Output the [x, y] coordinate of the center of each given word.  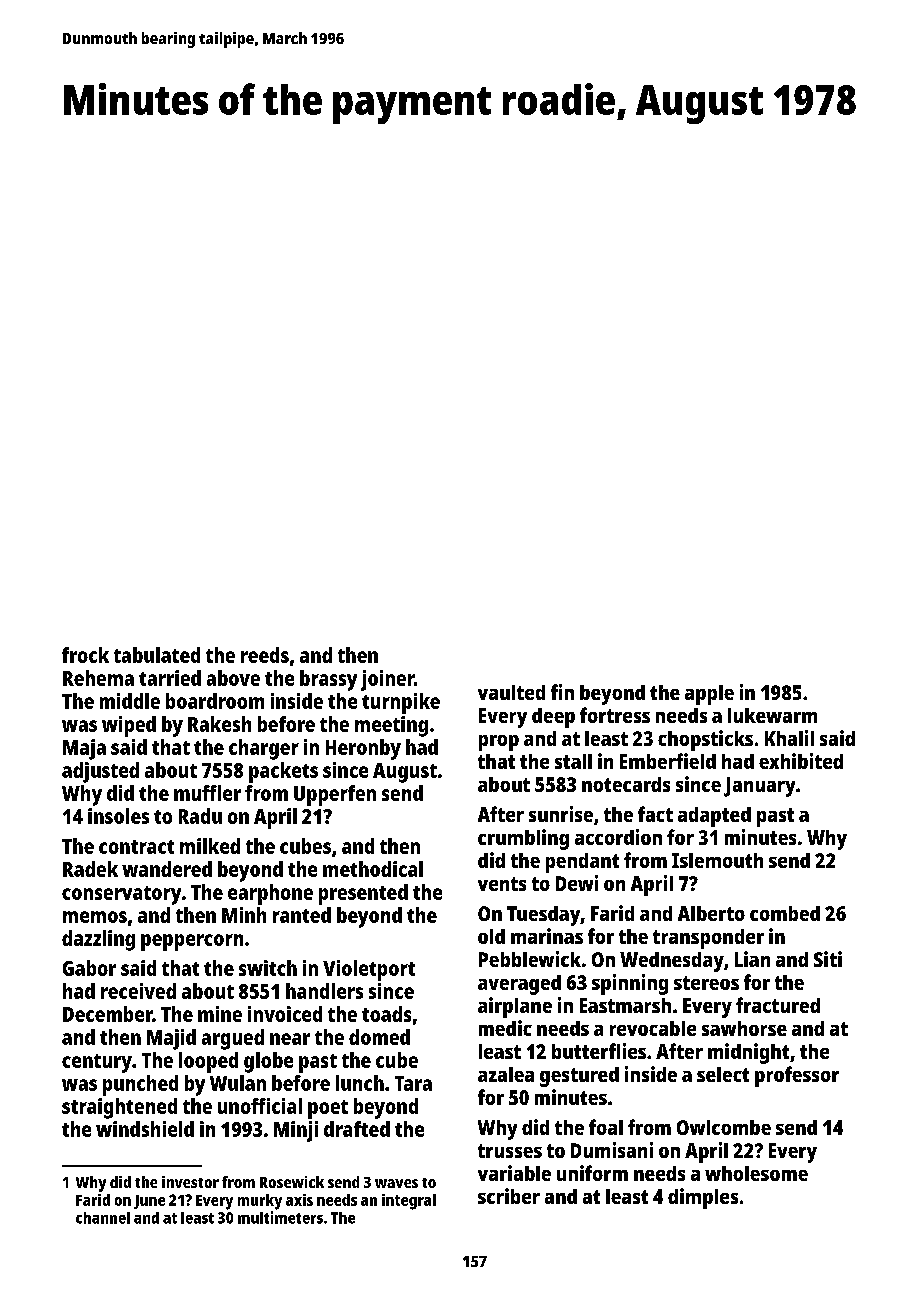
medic [505, 1028]
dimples [703, 1198]
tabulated [157, 655]
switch [268, 968]
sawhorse [744, 1028]
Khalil [789, 738]
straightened [119, 1108]
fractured [778, 1005]
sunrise [561, 814]
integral [409, 1202]
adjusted [100, 772]
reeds [265, 655]
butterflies [599, 1051]
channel [103, 1218]
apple [709, 695]
